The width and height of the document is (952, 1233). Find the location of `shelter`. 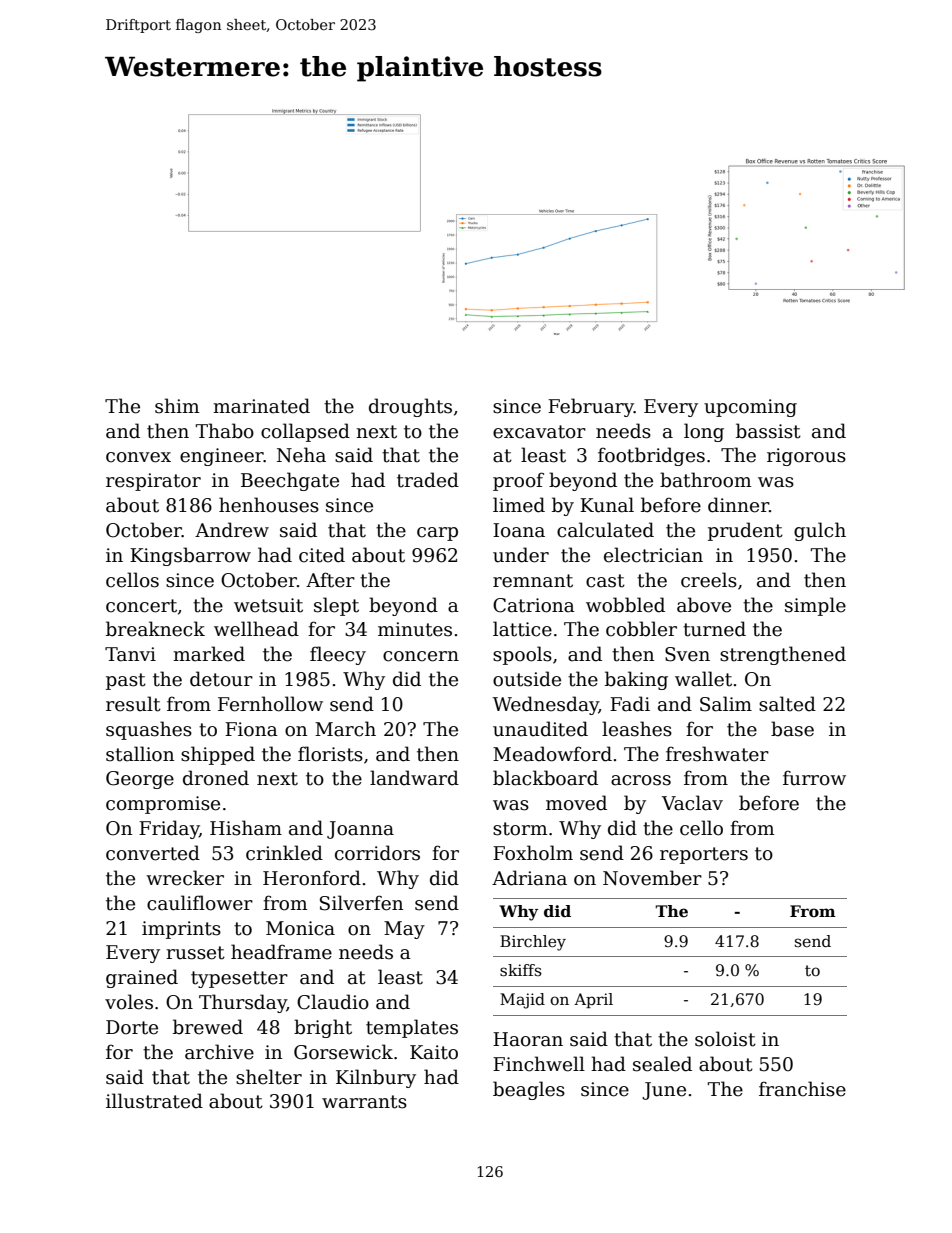

shelter is located at coordinates (269, 1077).
